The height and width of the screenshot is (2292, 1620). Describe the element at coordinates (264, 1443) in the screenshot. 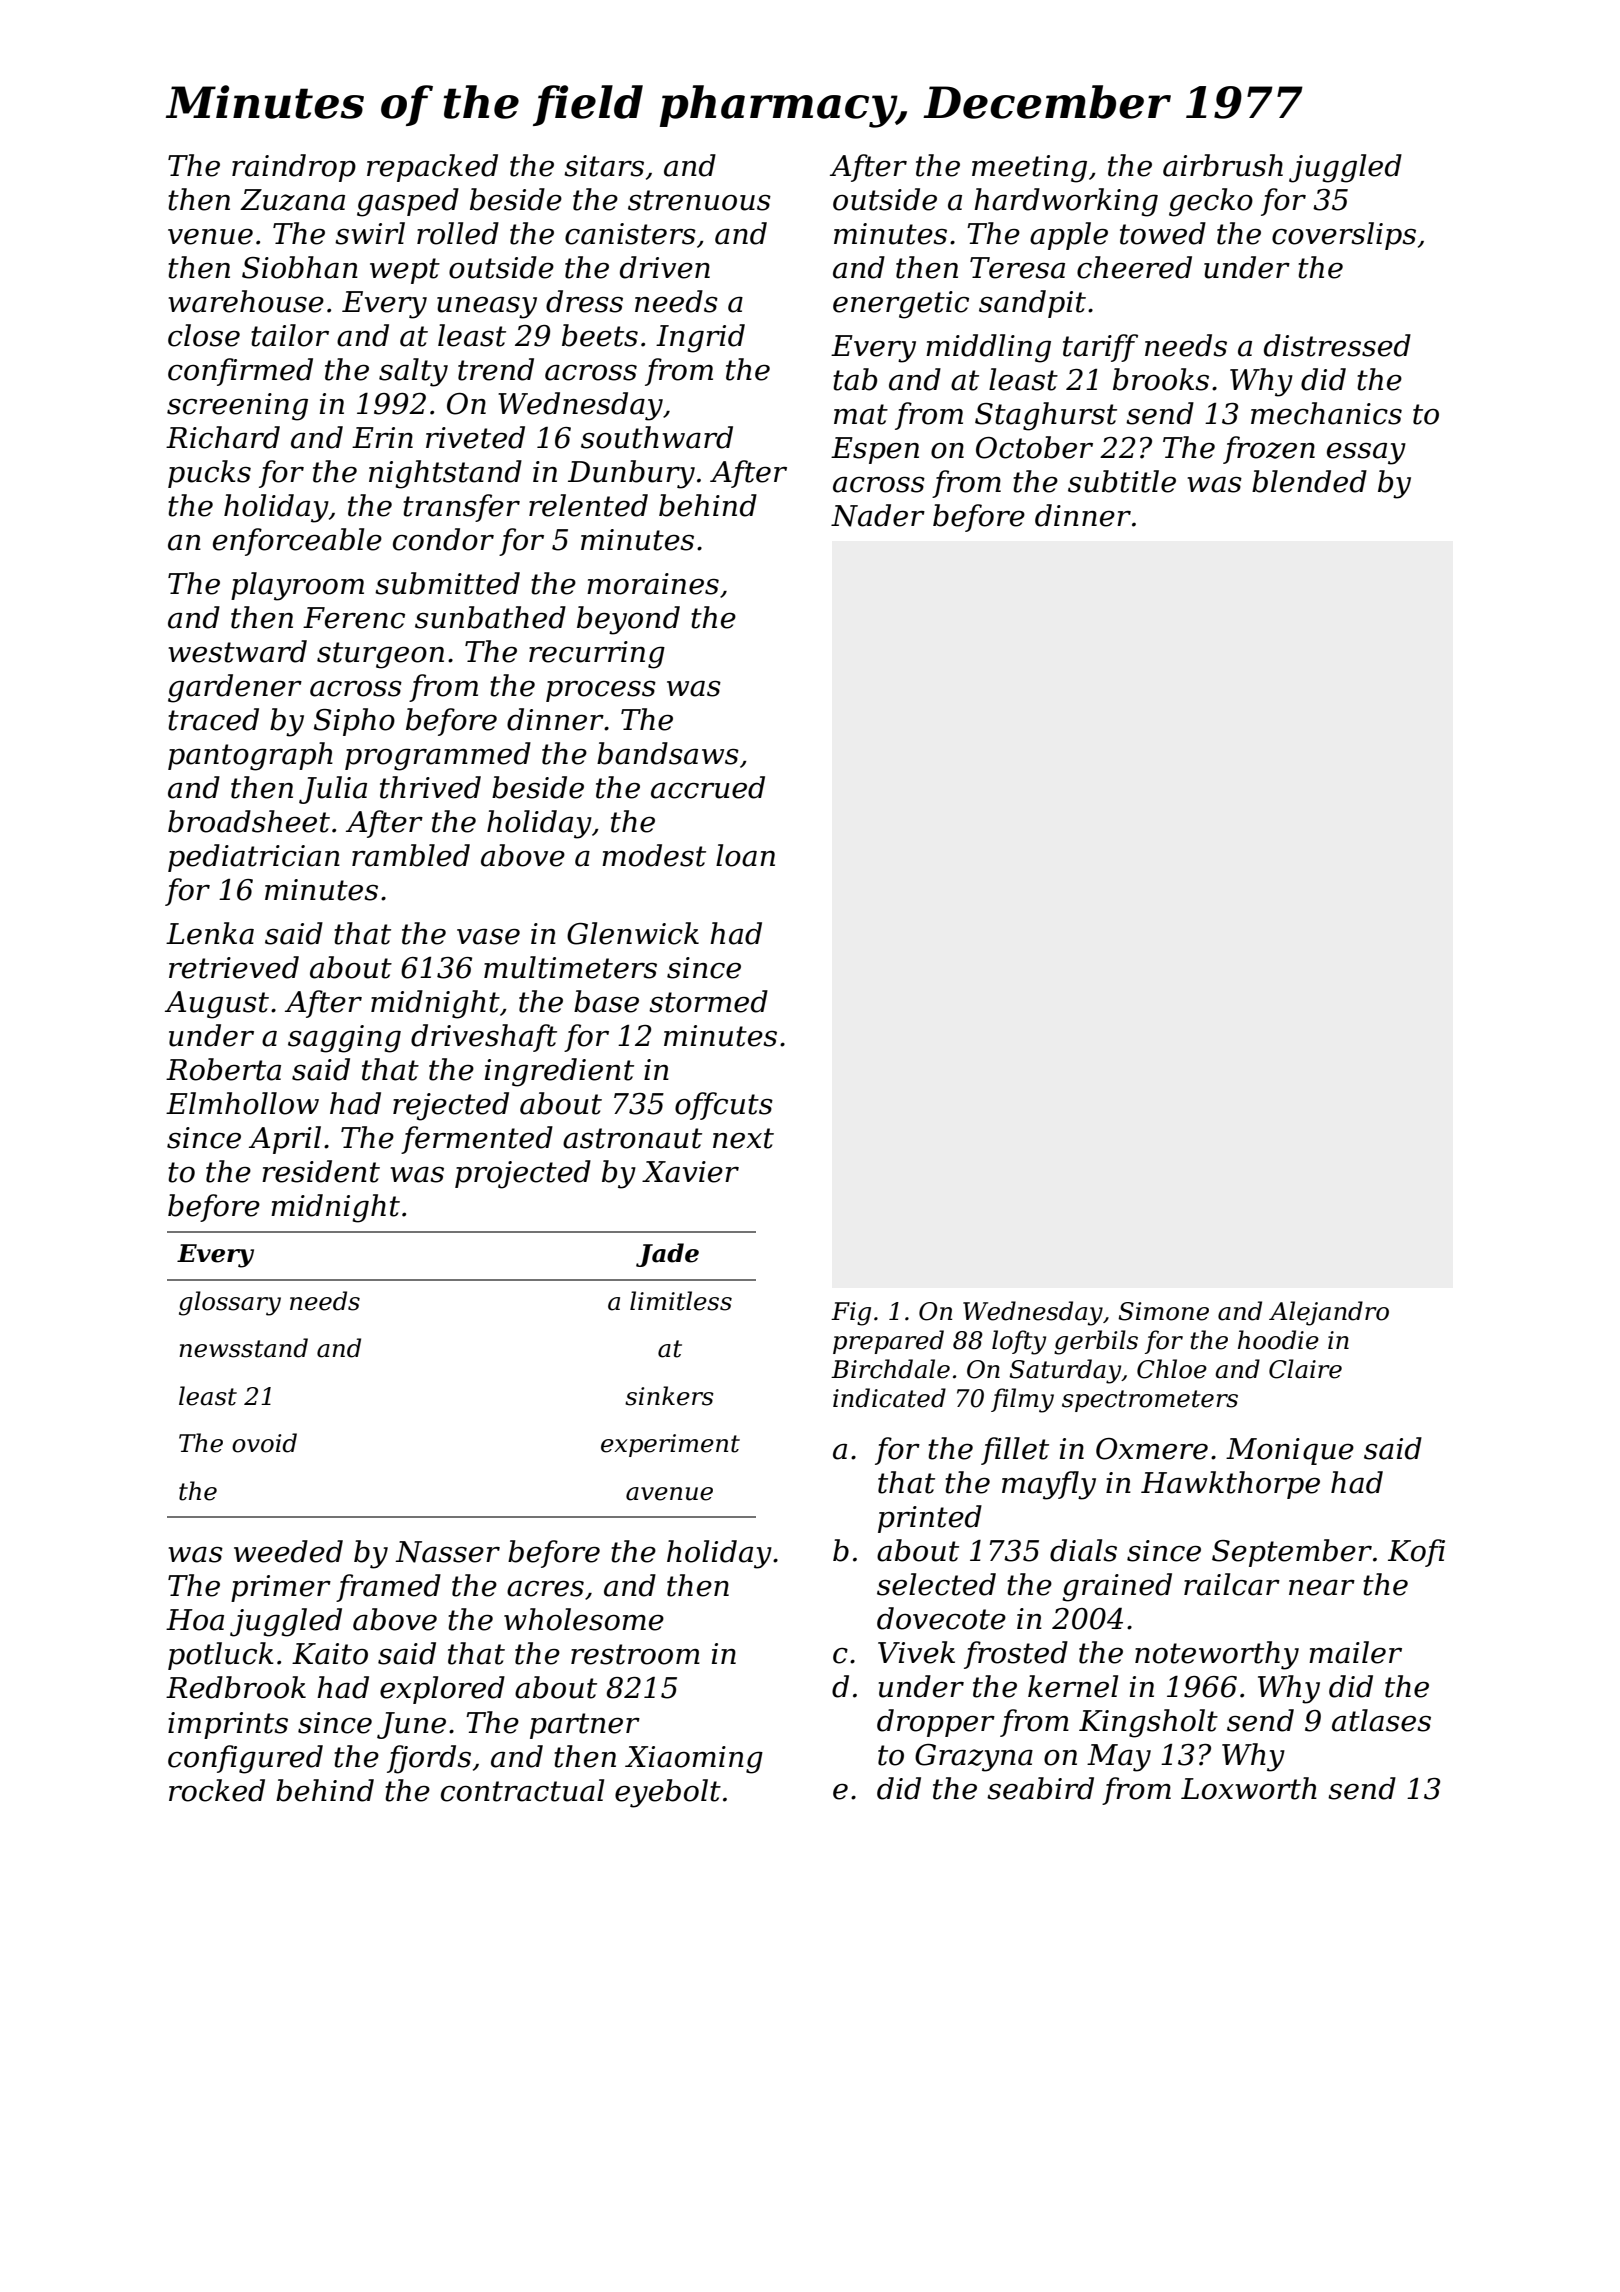

I see `ovoid` at that location.
